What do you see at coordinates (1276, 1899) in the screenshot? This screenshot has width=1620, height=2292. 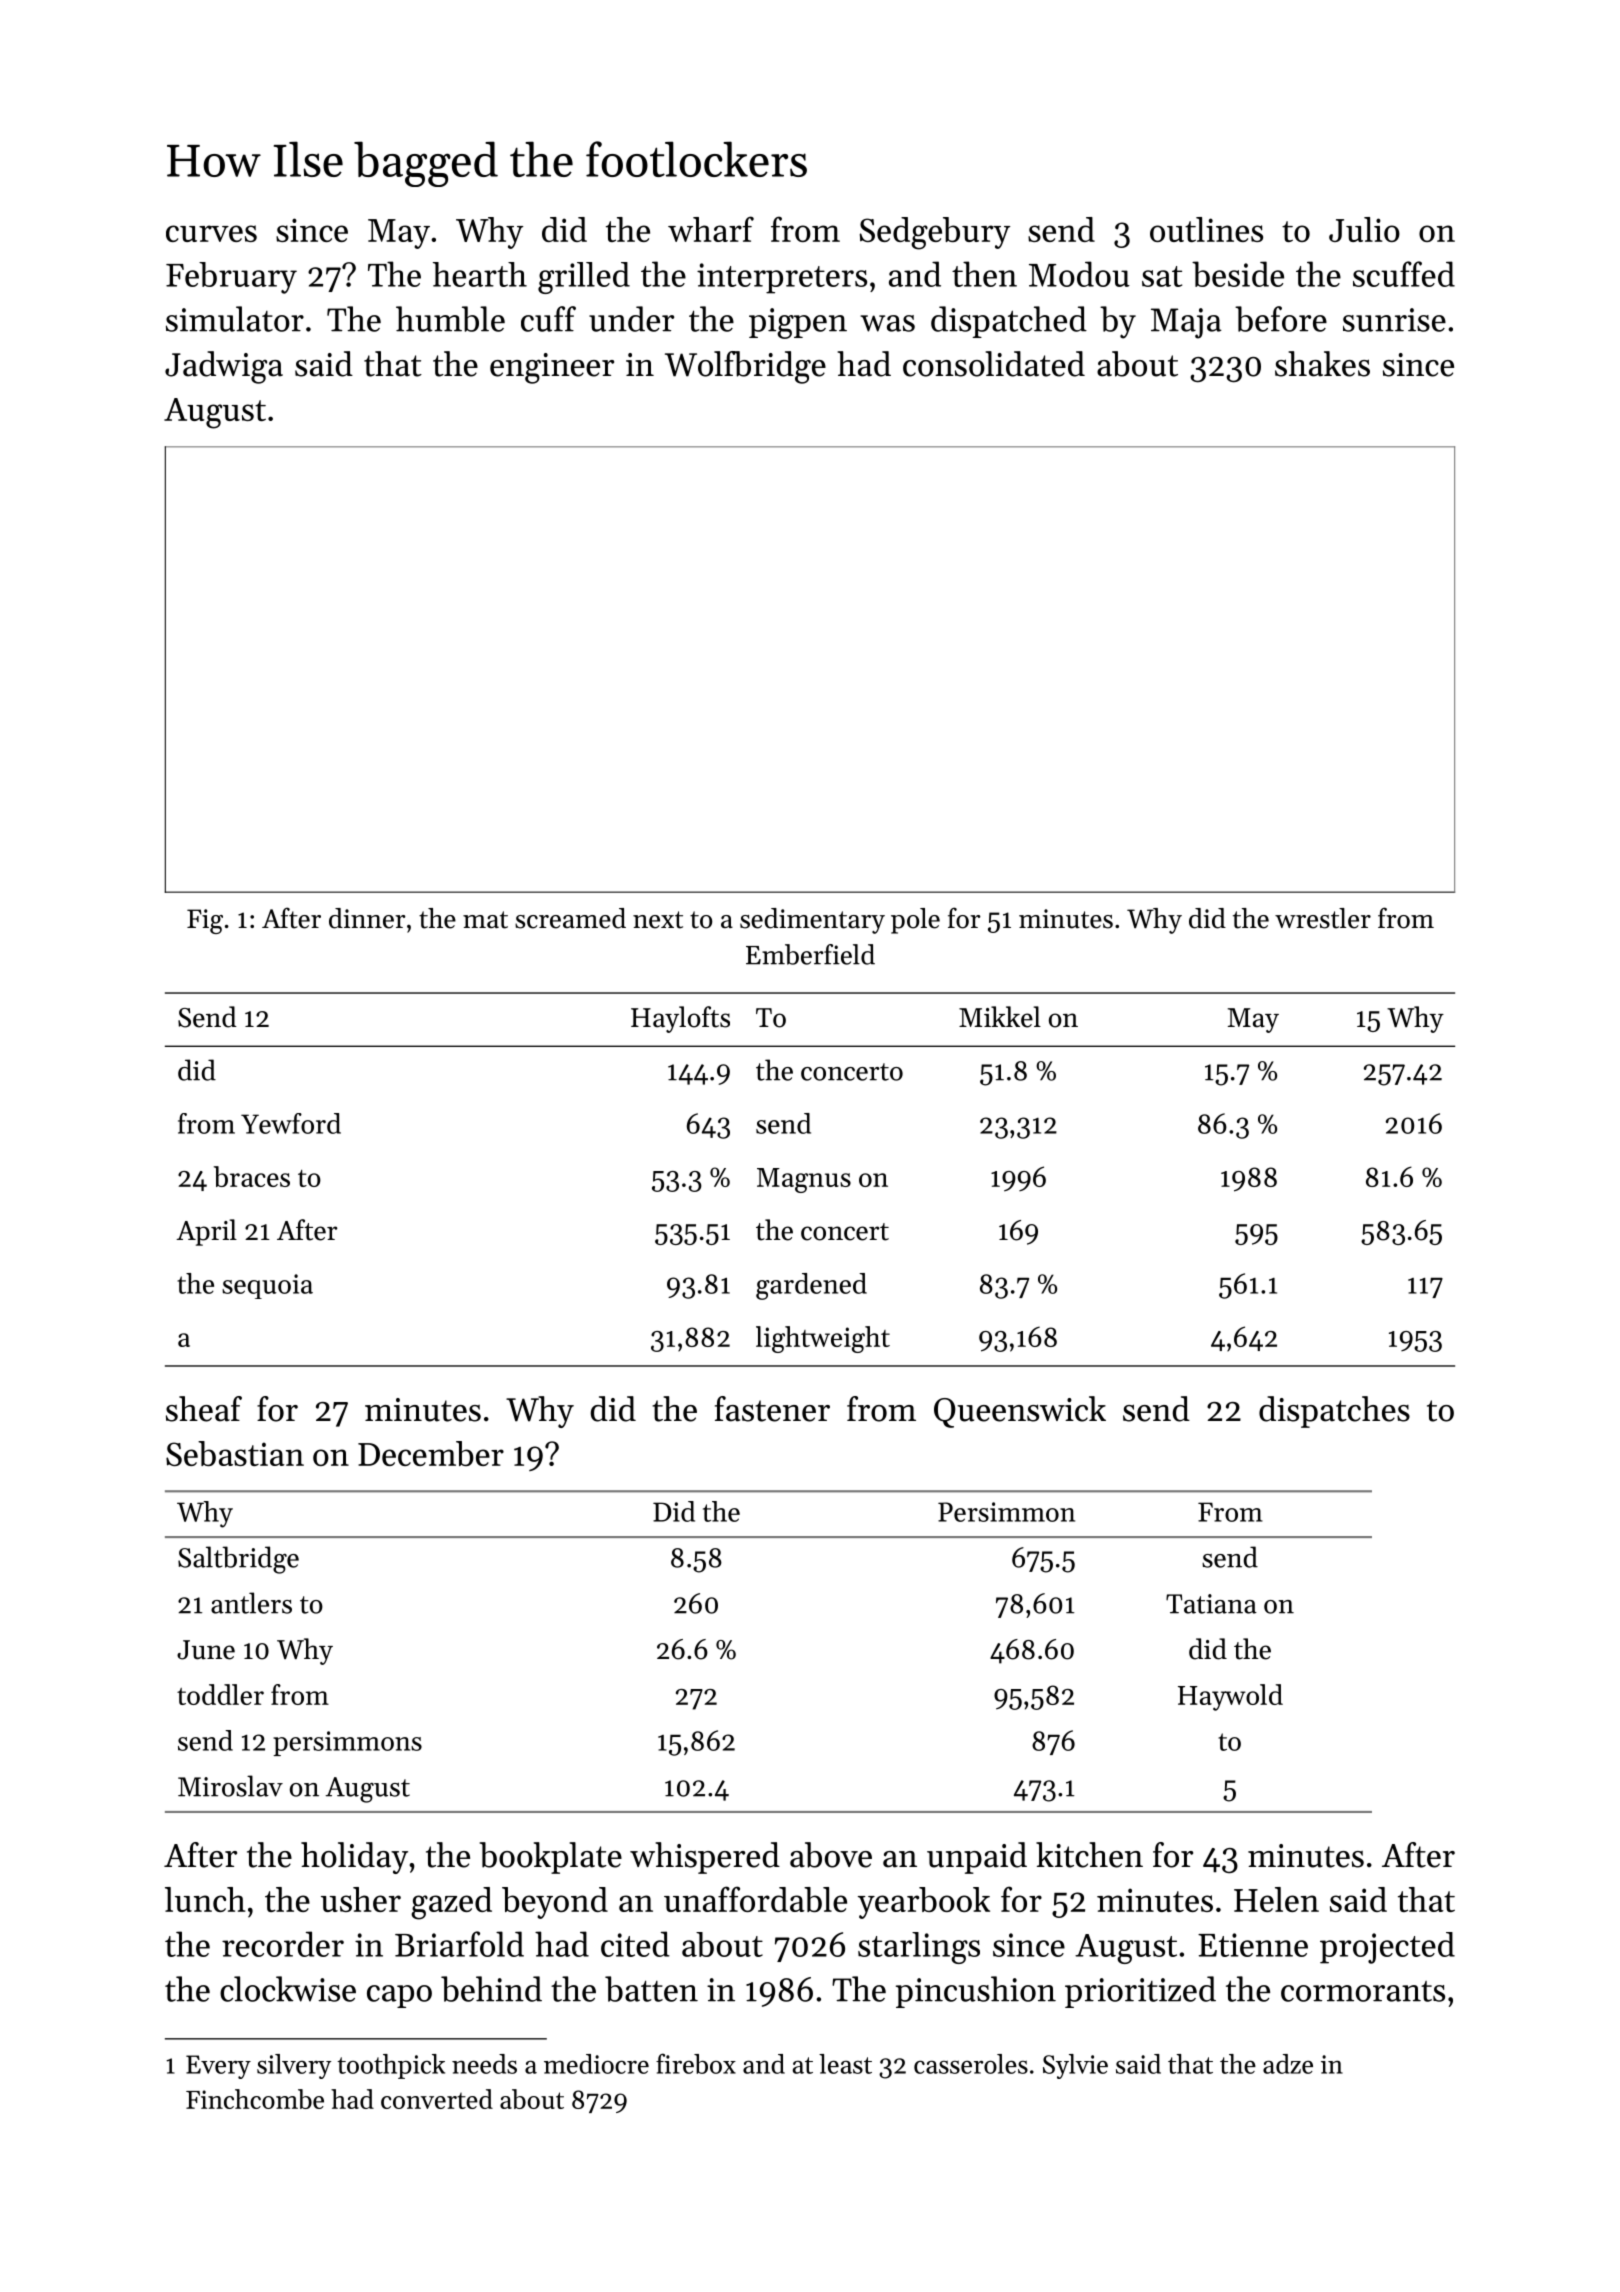 I see `Helen` at bounding box center [1276, 1899].
